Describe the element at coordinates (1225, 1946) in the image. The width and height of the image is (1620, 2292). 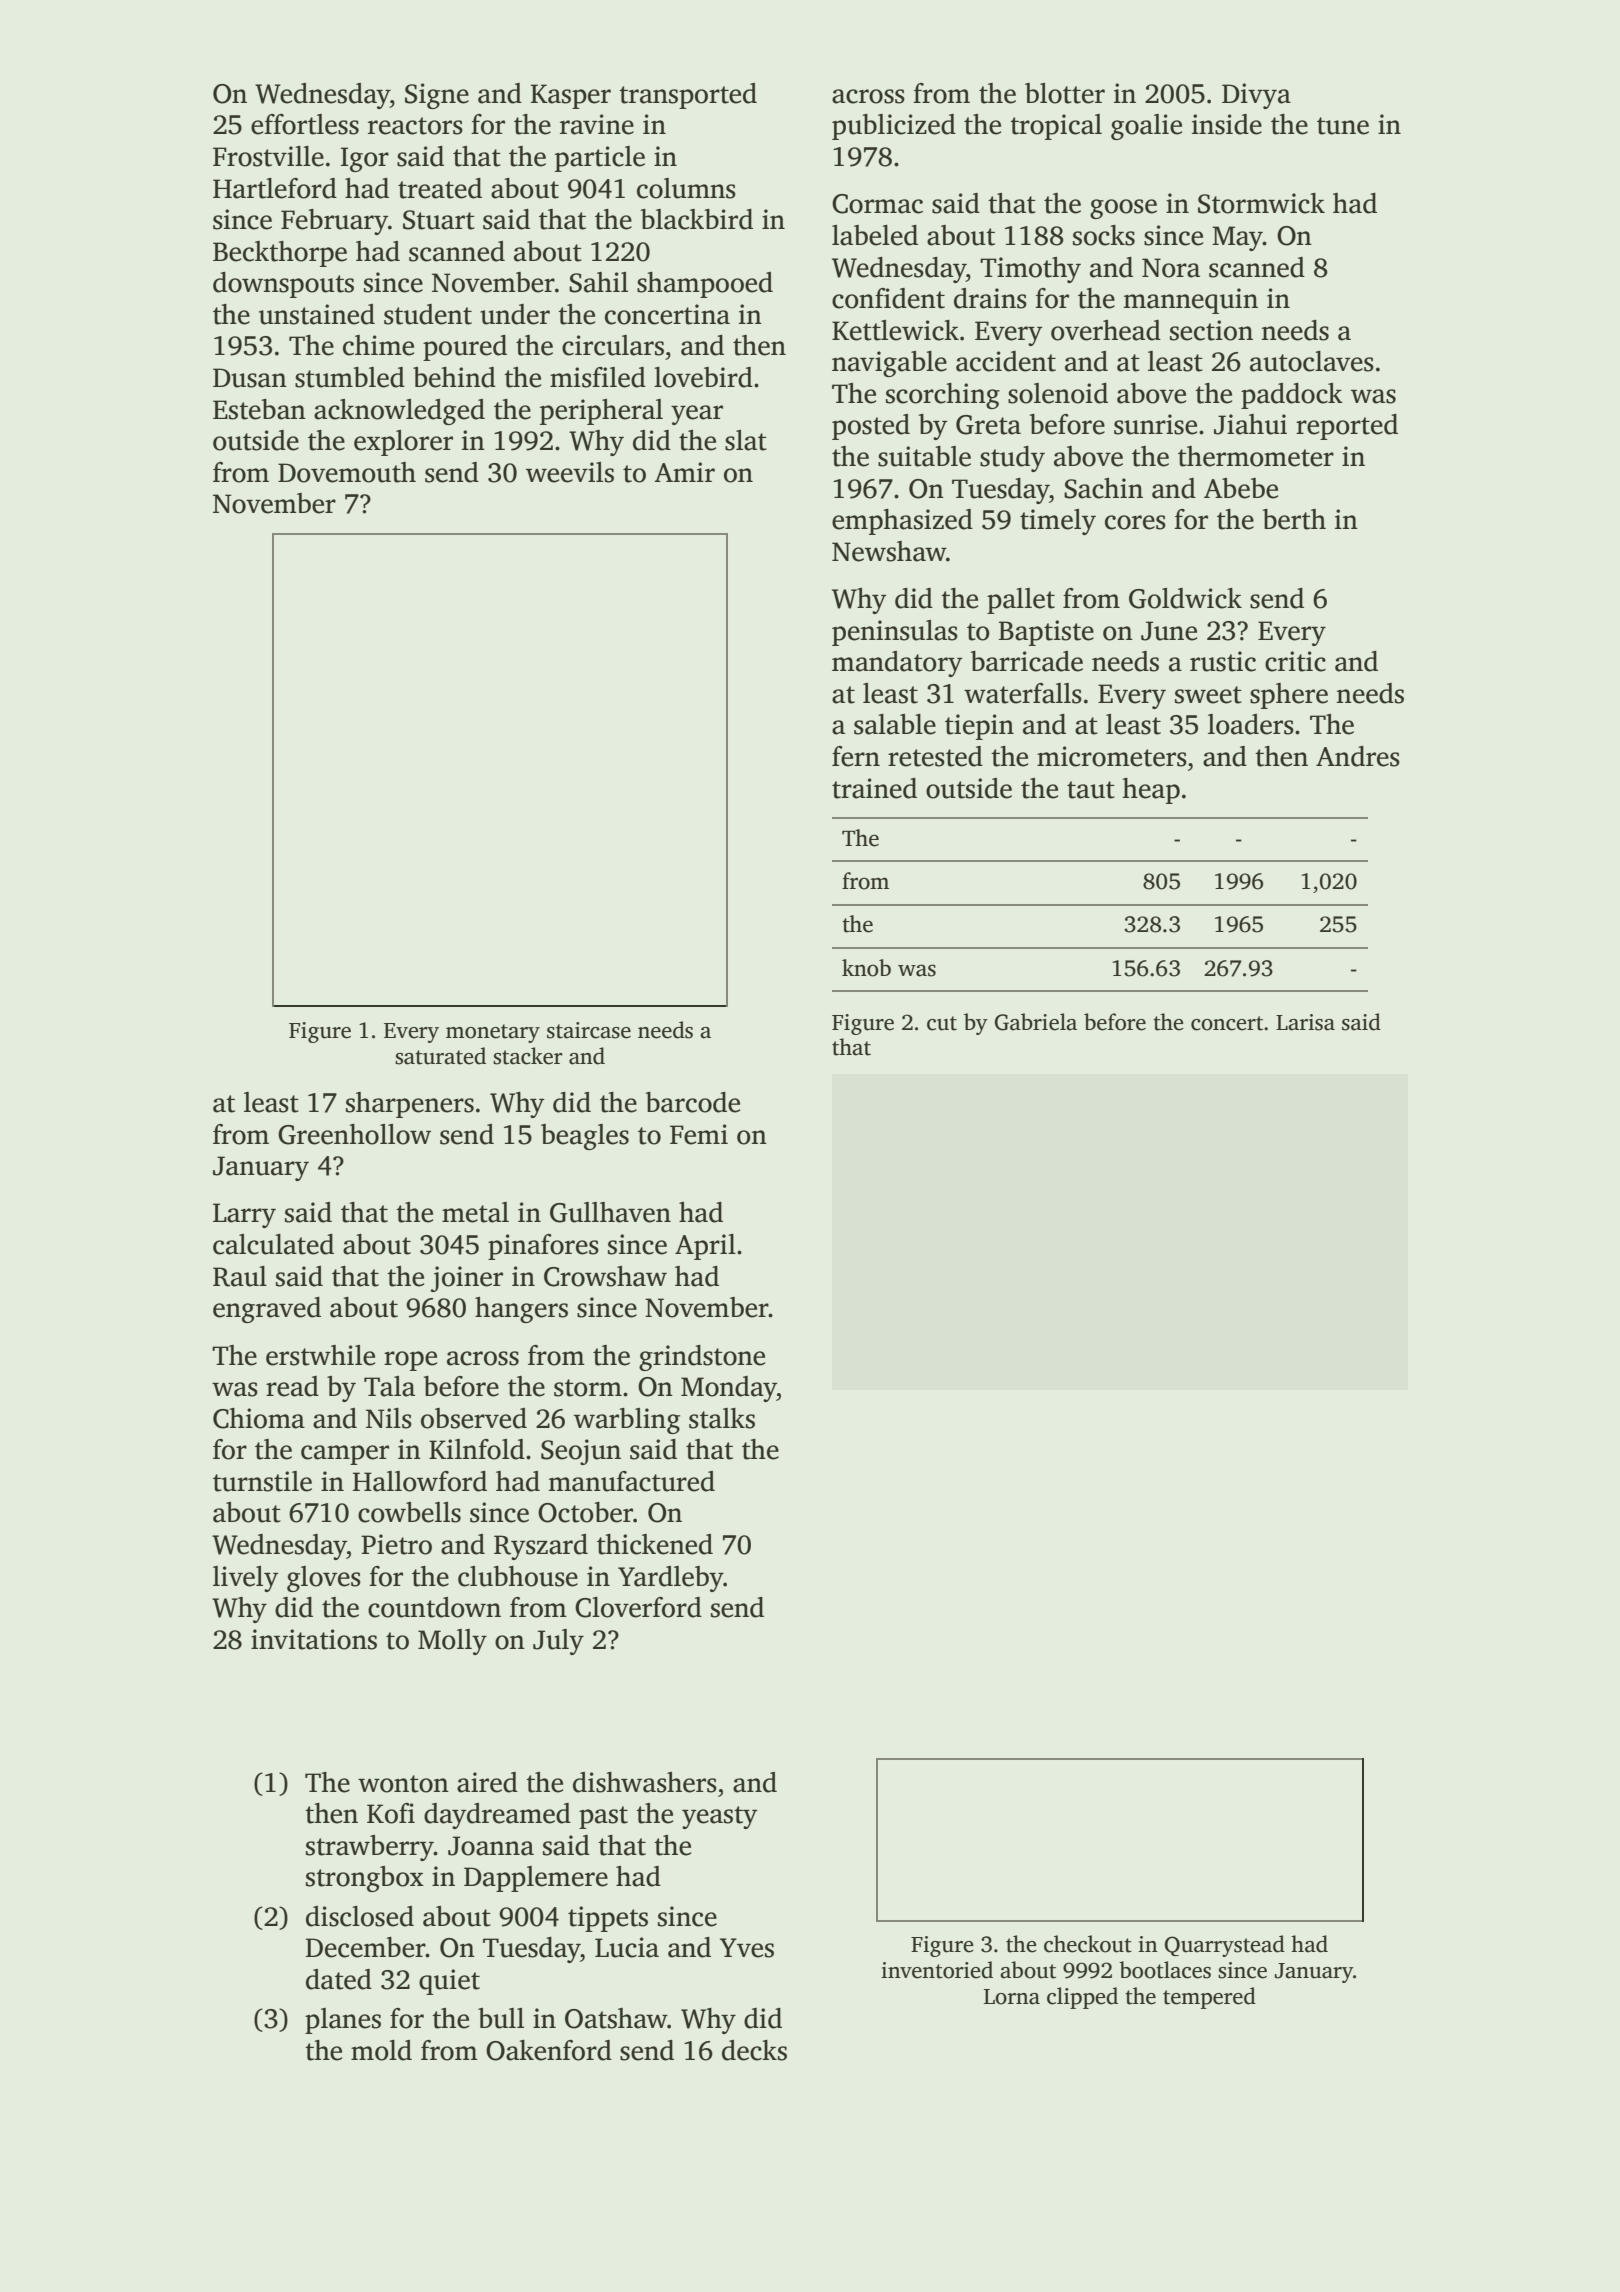
I see `Quarrystead` at that location.
